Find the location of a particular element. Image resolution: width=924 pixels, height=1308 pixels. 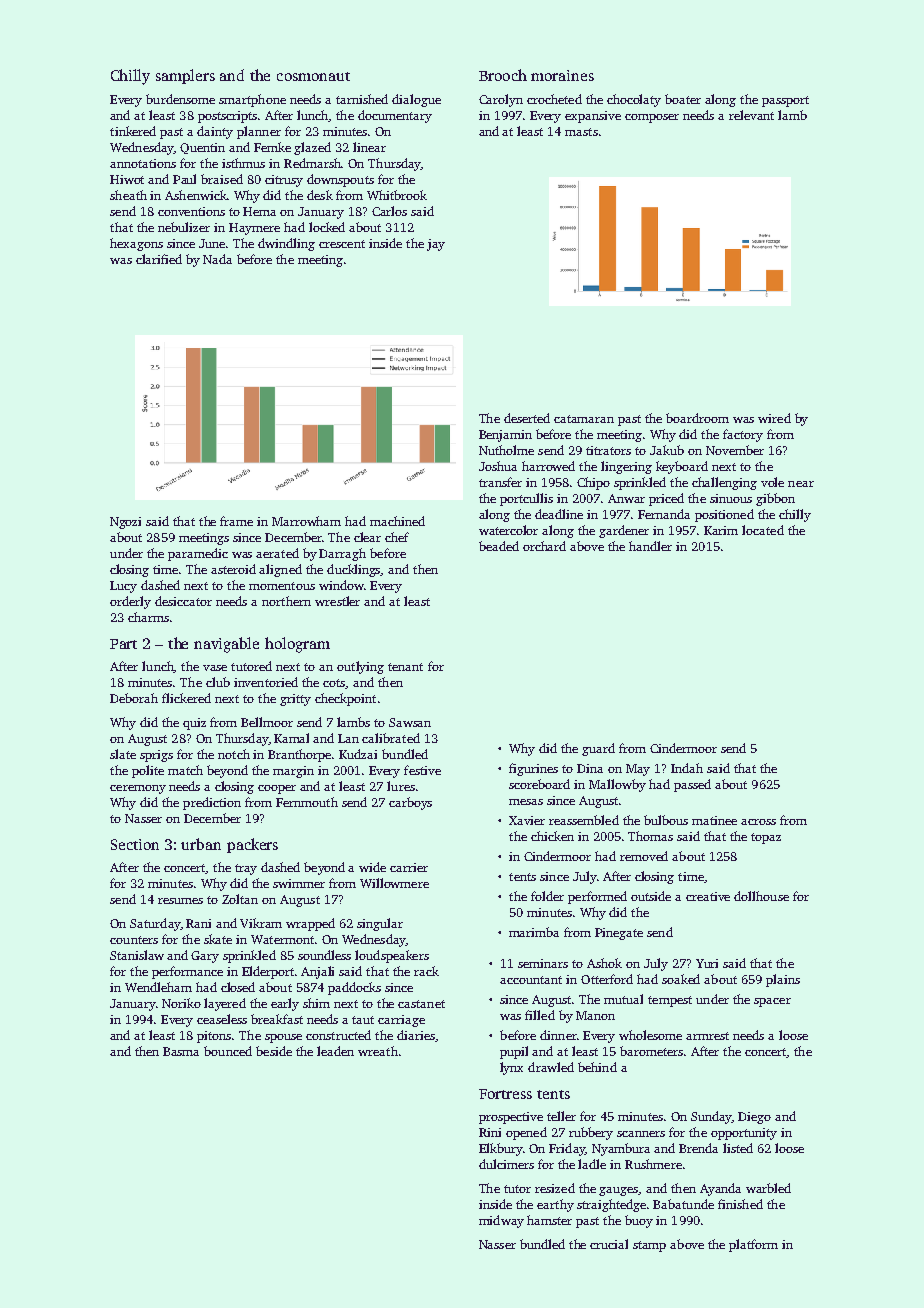

midway is located at coordinates (501, 1221).
